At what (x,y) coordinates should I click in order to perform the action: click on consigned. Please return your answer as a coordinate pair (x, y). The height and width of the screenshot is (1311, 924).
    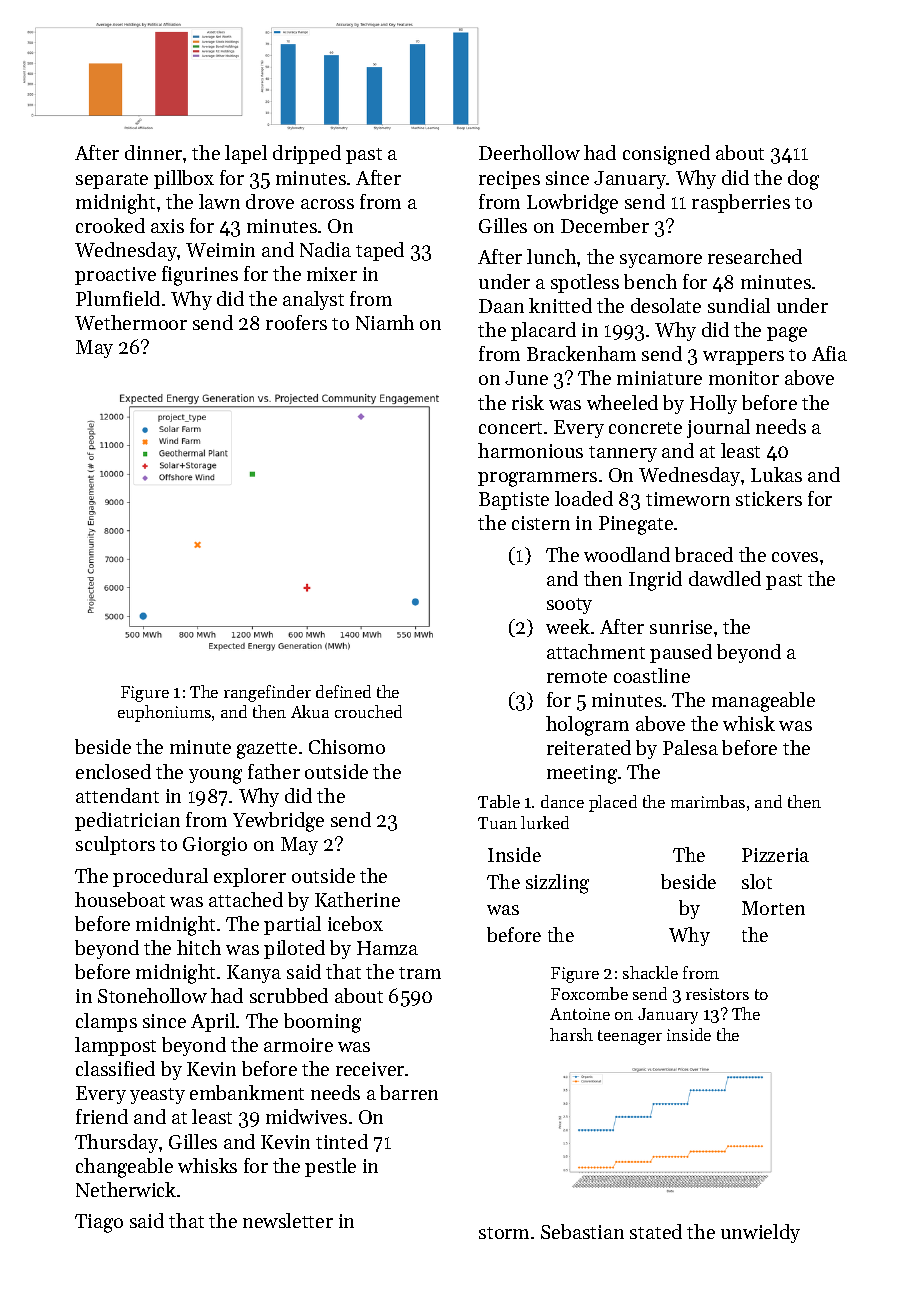
    Looking at the image, I should click on (666, 155).
